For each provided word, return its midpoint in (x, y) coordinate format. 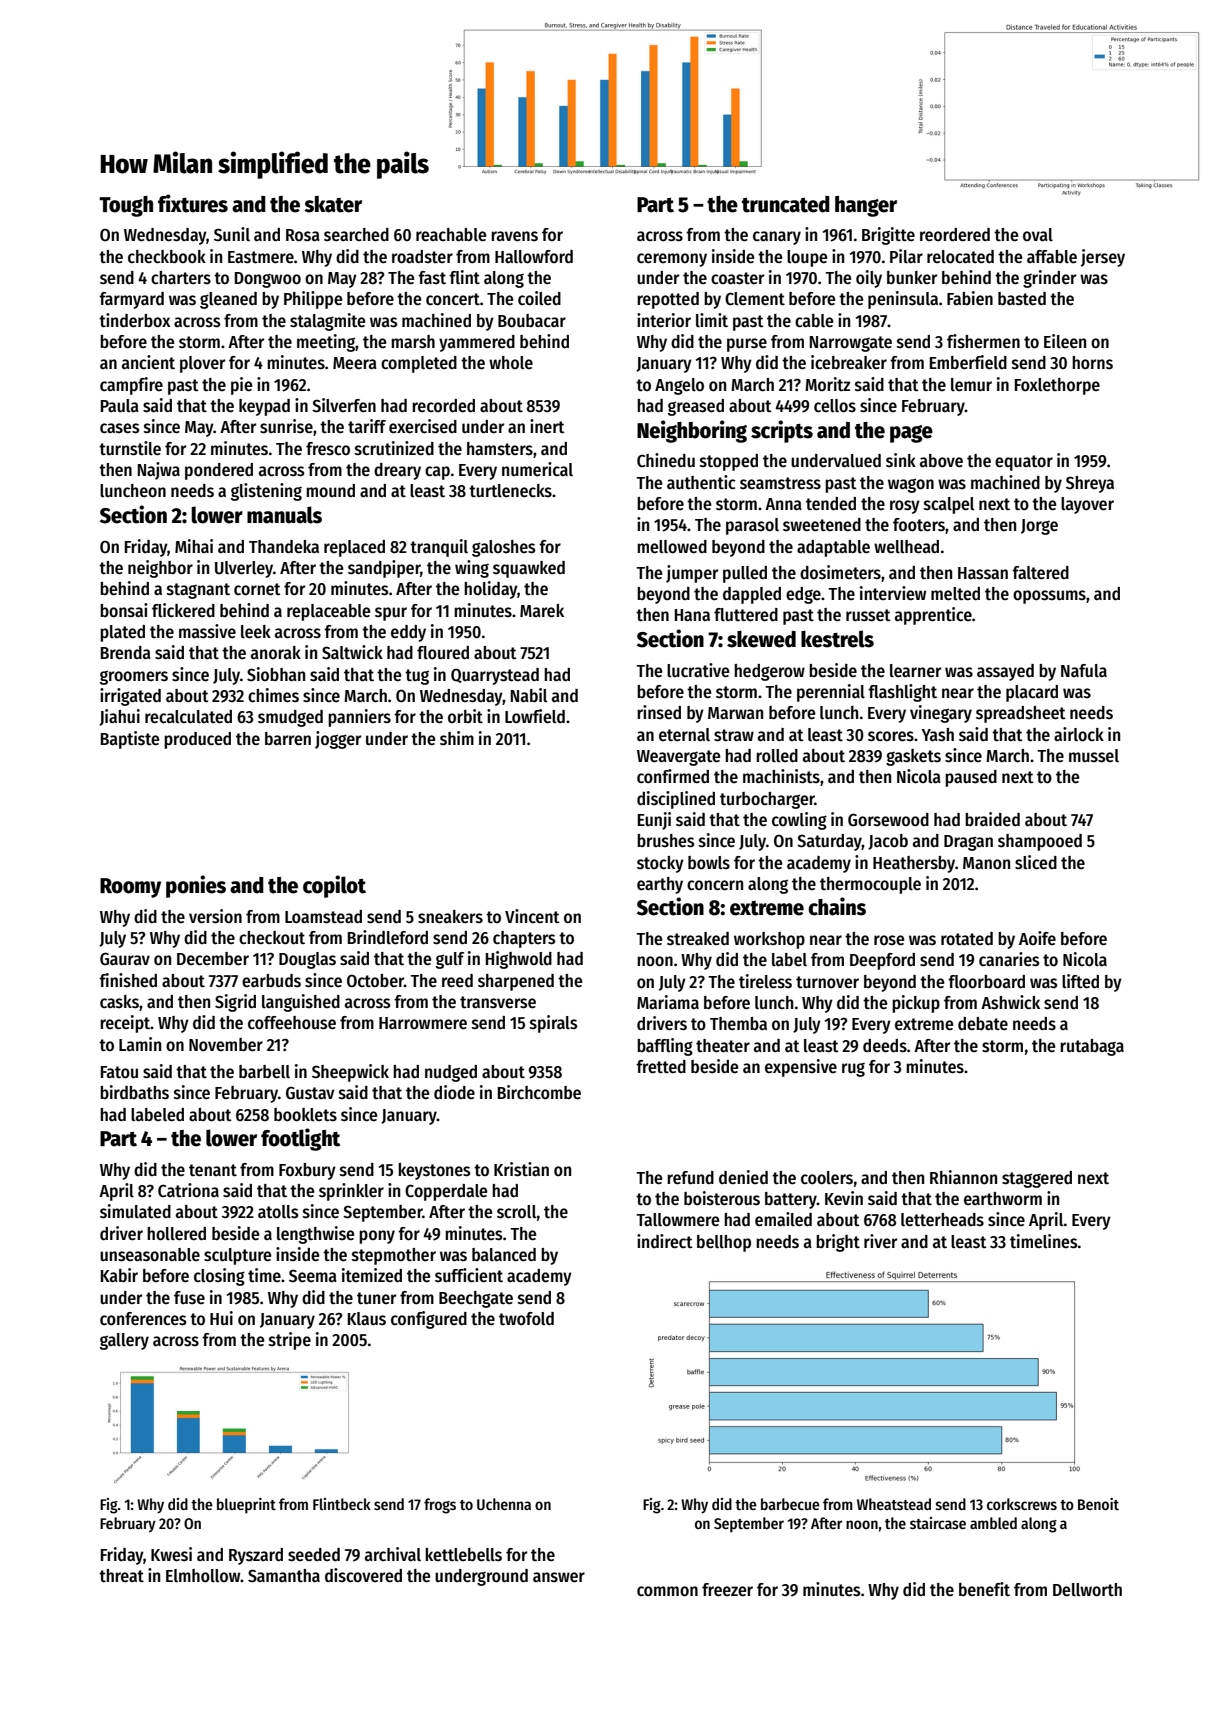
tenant (213, 1170)
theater (723, 1046)
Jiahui (119, 717)
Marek (542, 611)
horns (1092, 363)
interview (893, 593)
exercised (423, 426)
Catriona (188, 1190)
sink (901, 460)
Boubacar (532, 321)
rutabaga (1092, 1047)
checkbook (167, 257)
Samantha (284, 1576)
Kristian (521, 1169)
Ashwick (1010, 1002)
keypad (264, 407)
